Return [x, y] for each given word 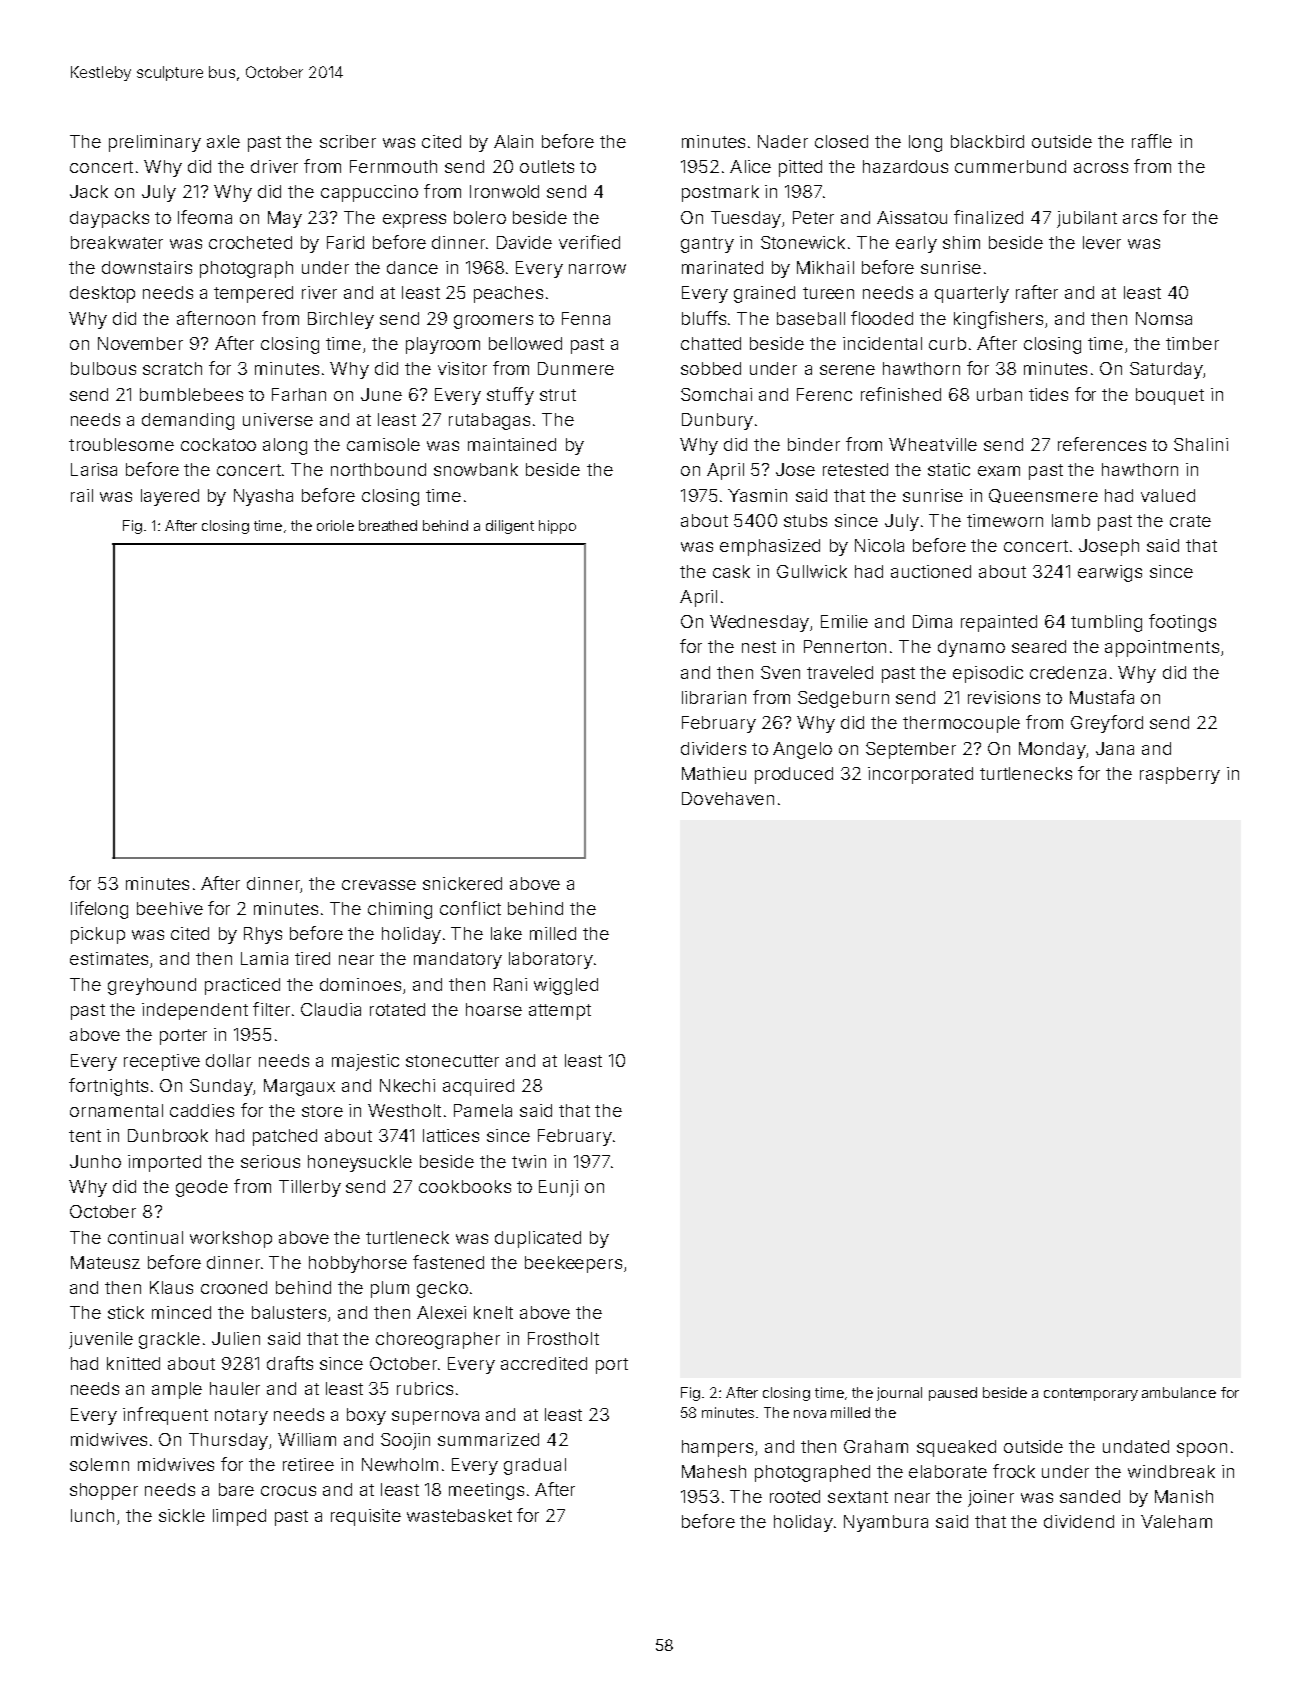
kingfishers [998, 320]
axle [223, 141]
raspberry [1180, 775]
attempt [560, 1012]
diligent [510, 527]
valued [1168, 495]
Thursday [228, 1441]
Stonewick [803, 242]
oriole [335, 525]
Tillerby [310, 1188]
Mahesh [714, 1471]
